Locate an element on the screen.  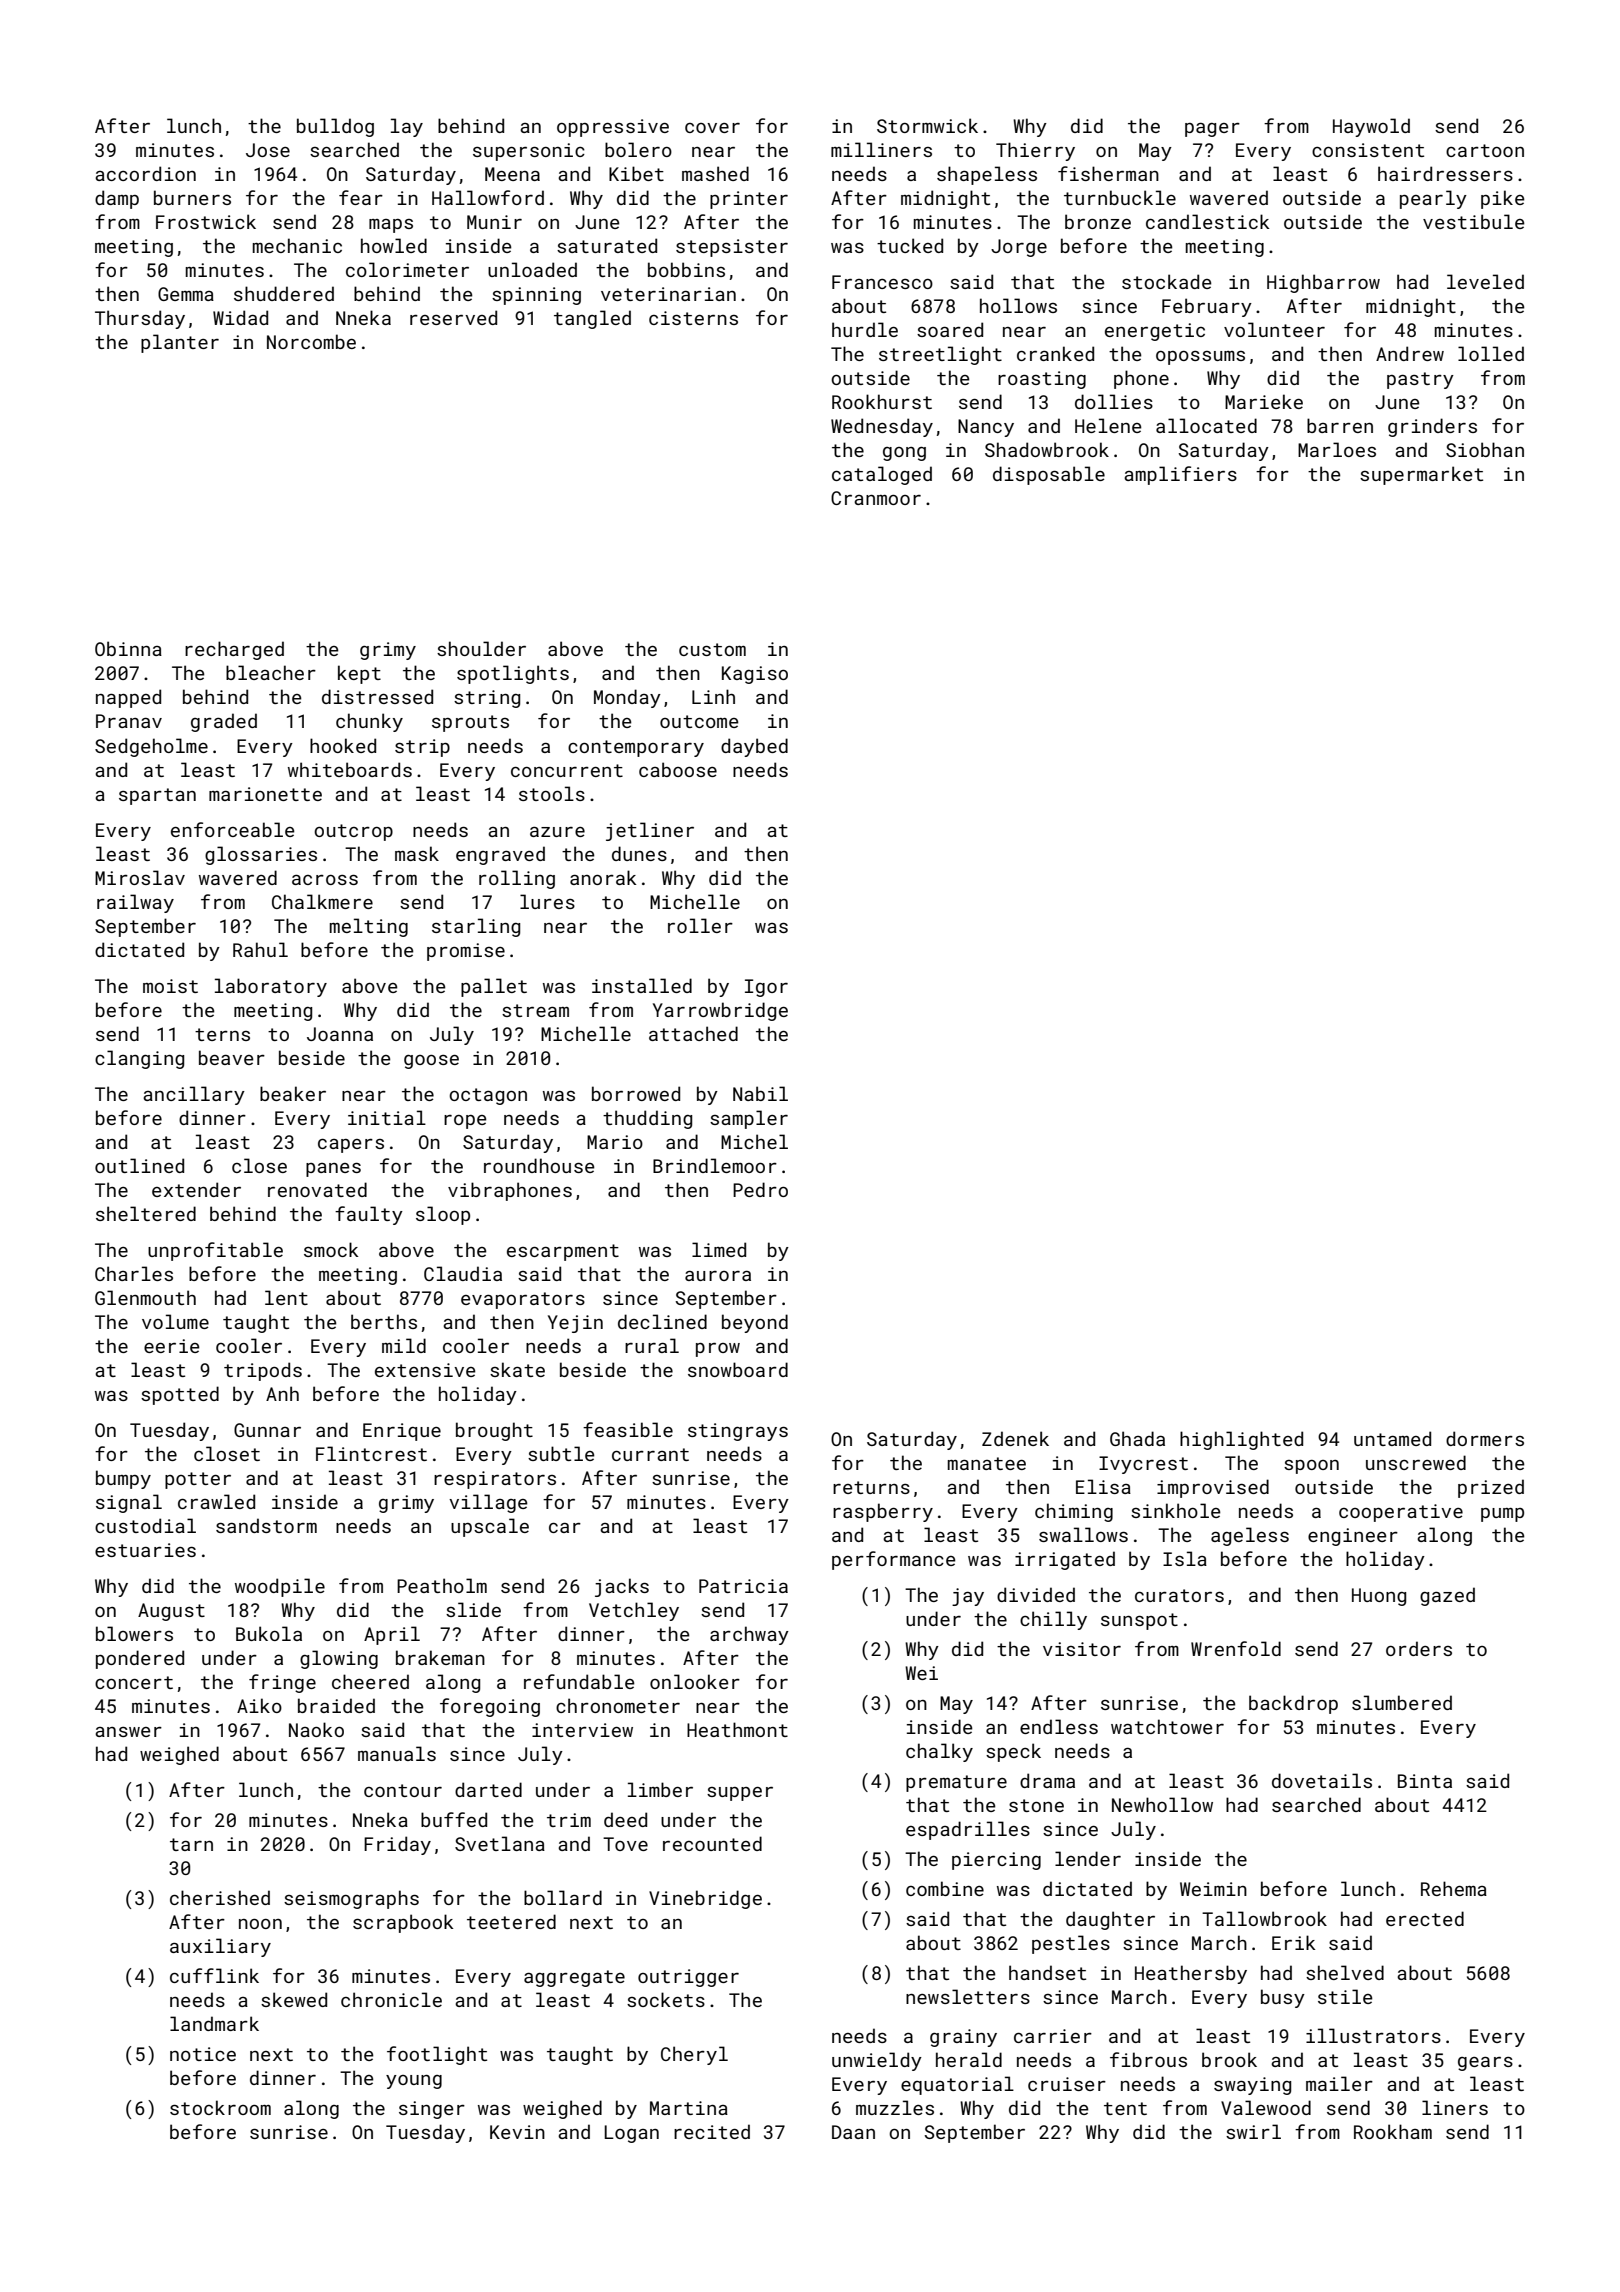
Daan is located at coordinates (853, 2132).
